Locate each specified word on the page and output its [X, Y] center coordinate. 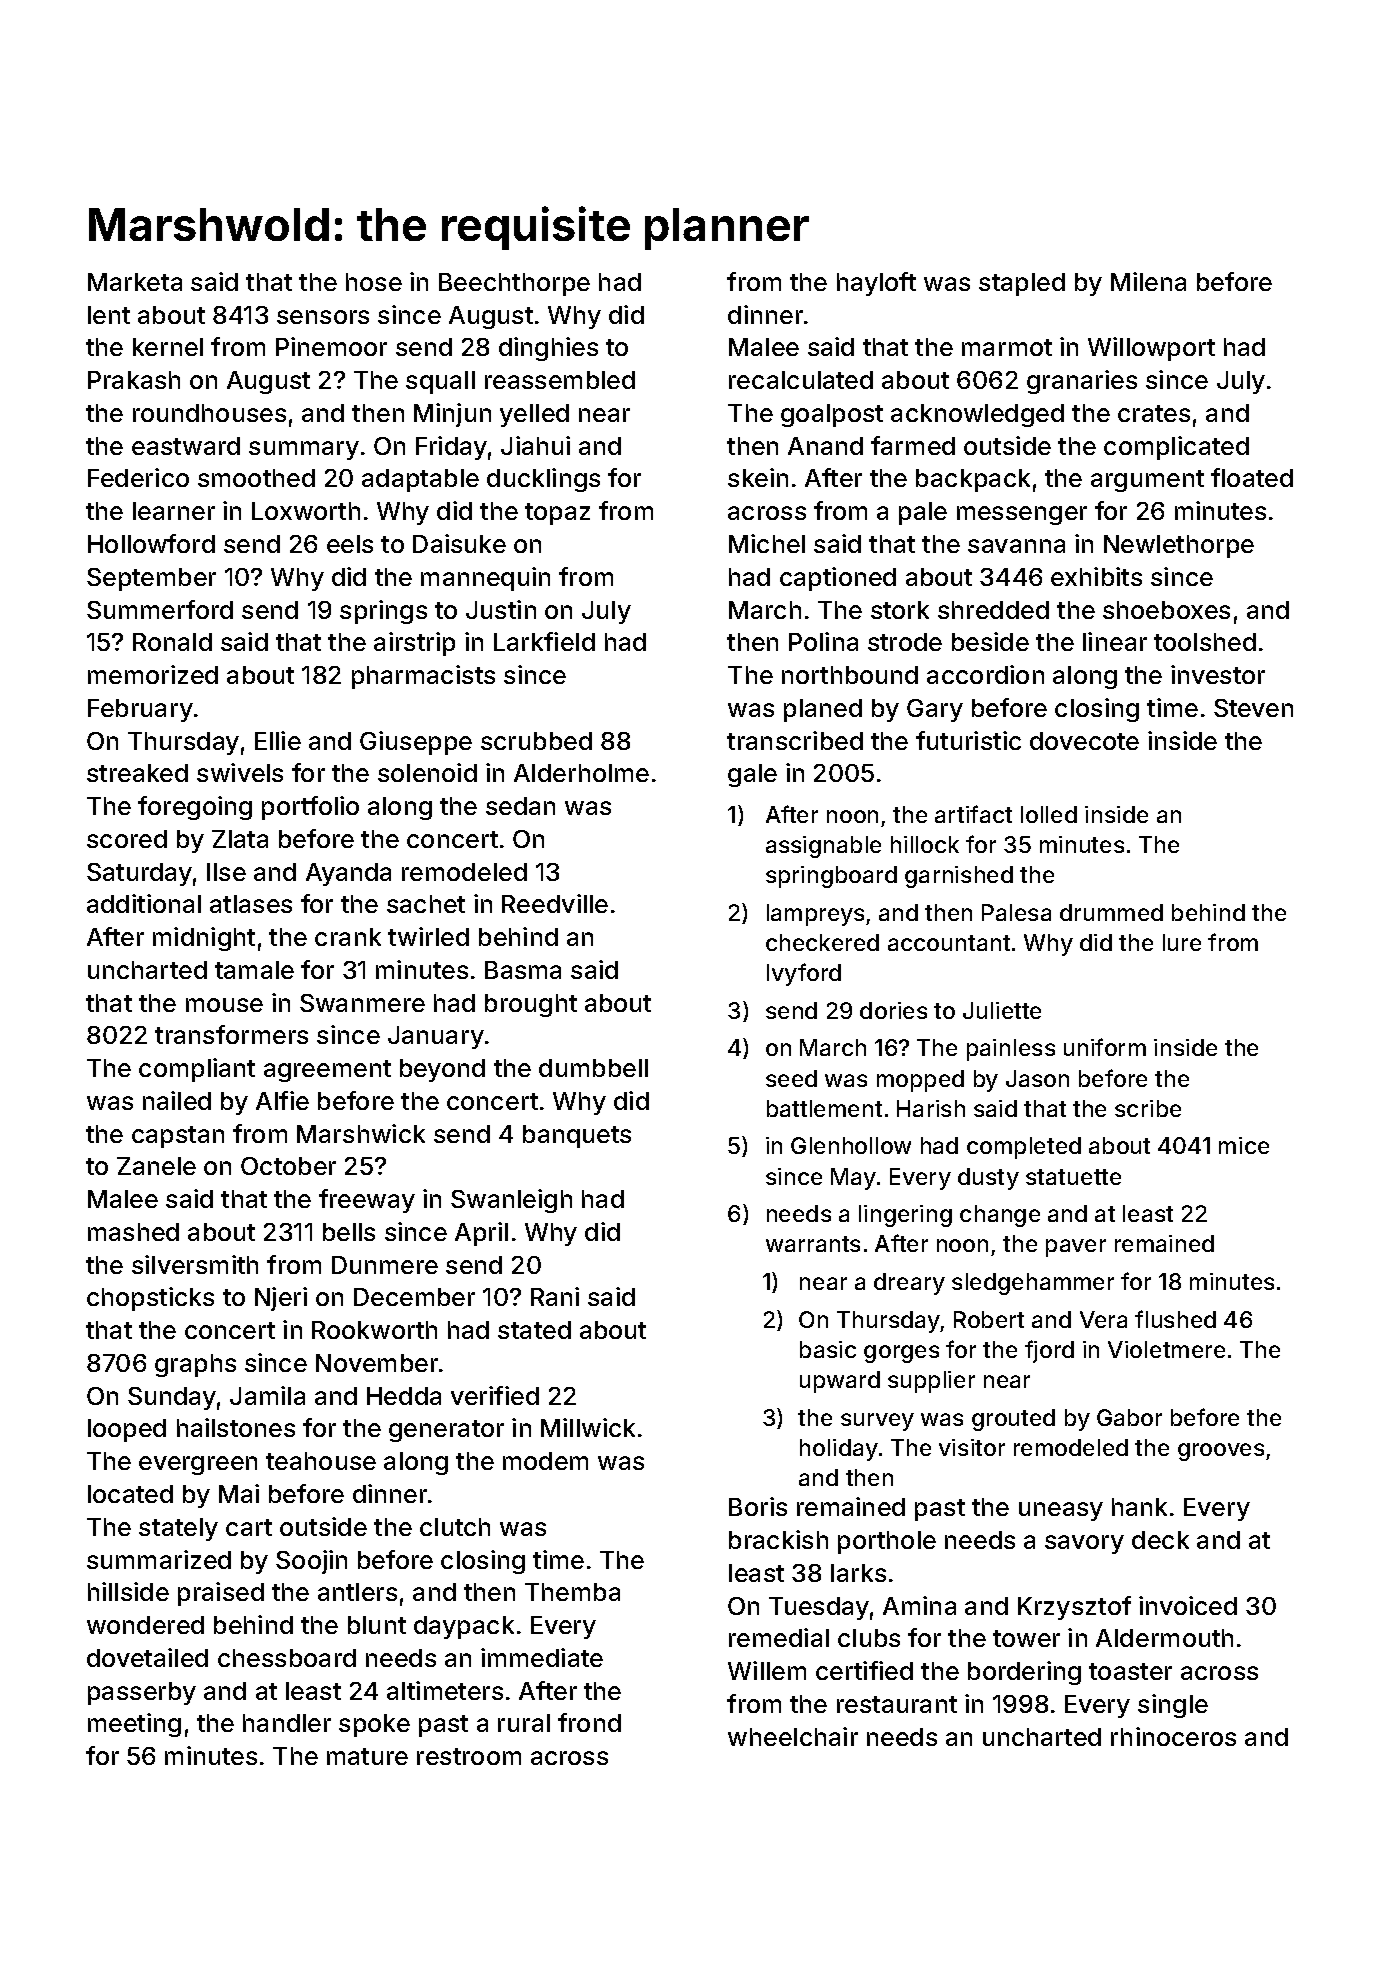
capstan [178, 1137]
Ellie [278, 740]
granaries [1082, 382]
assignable [823, 847]
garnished [959, 877]
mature [367, 1756]
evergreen [198, 1465]
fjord [1049, 1351]
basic [828, 1349]
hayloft [876, 284]
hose [374, 282]
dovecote [1084, 741]
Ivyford [804, 974]
